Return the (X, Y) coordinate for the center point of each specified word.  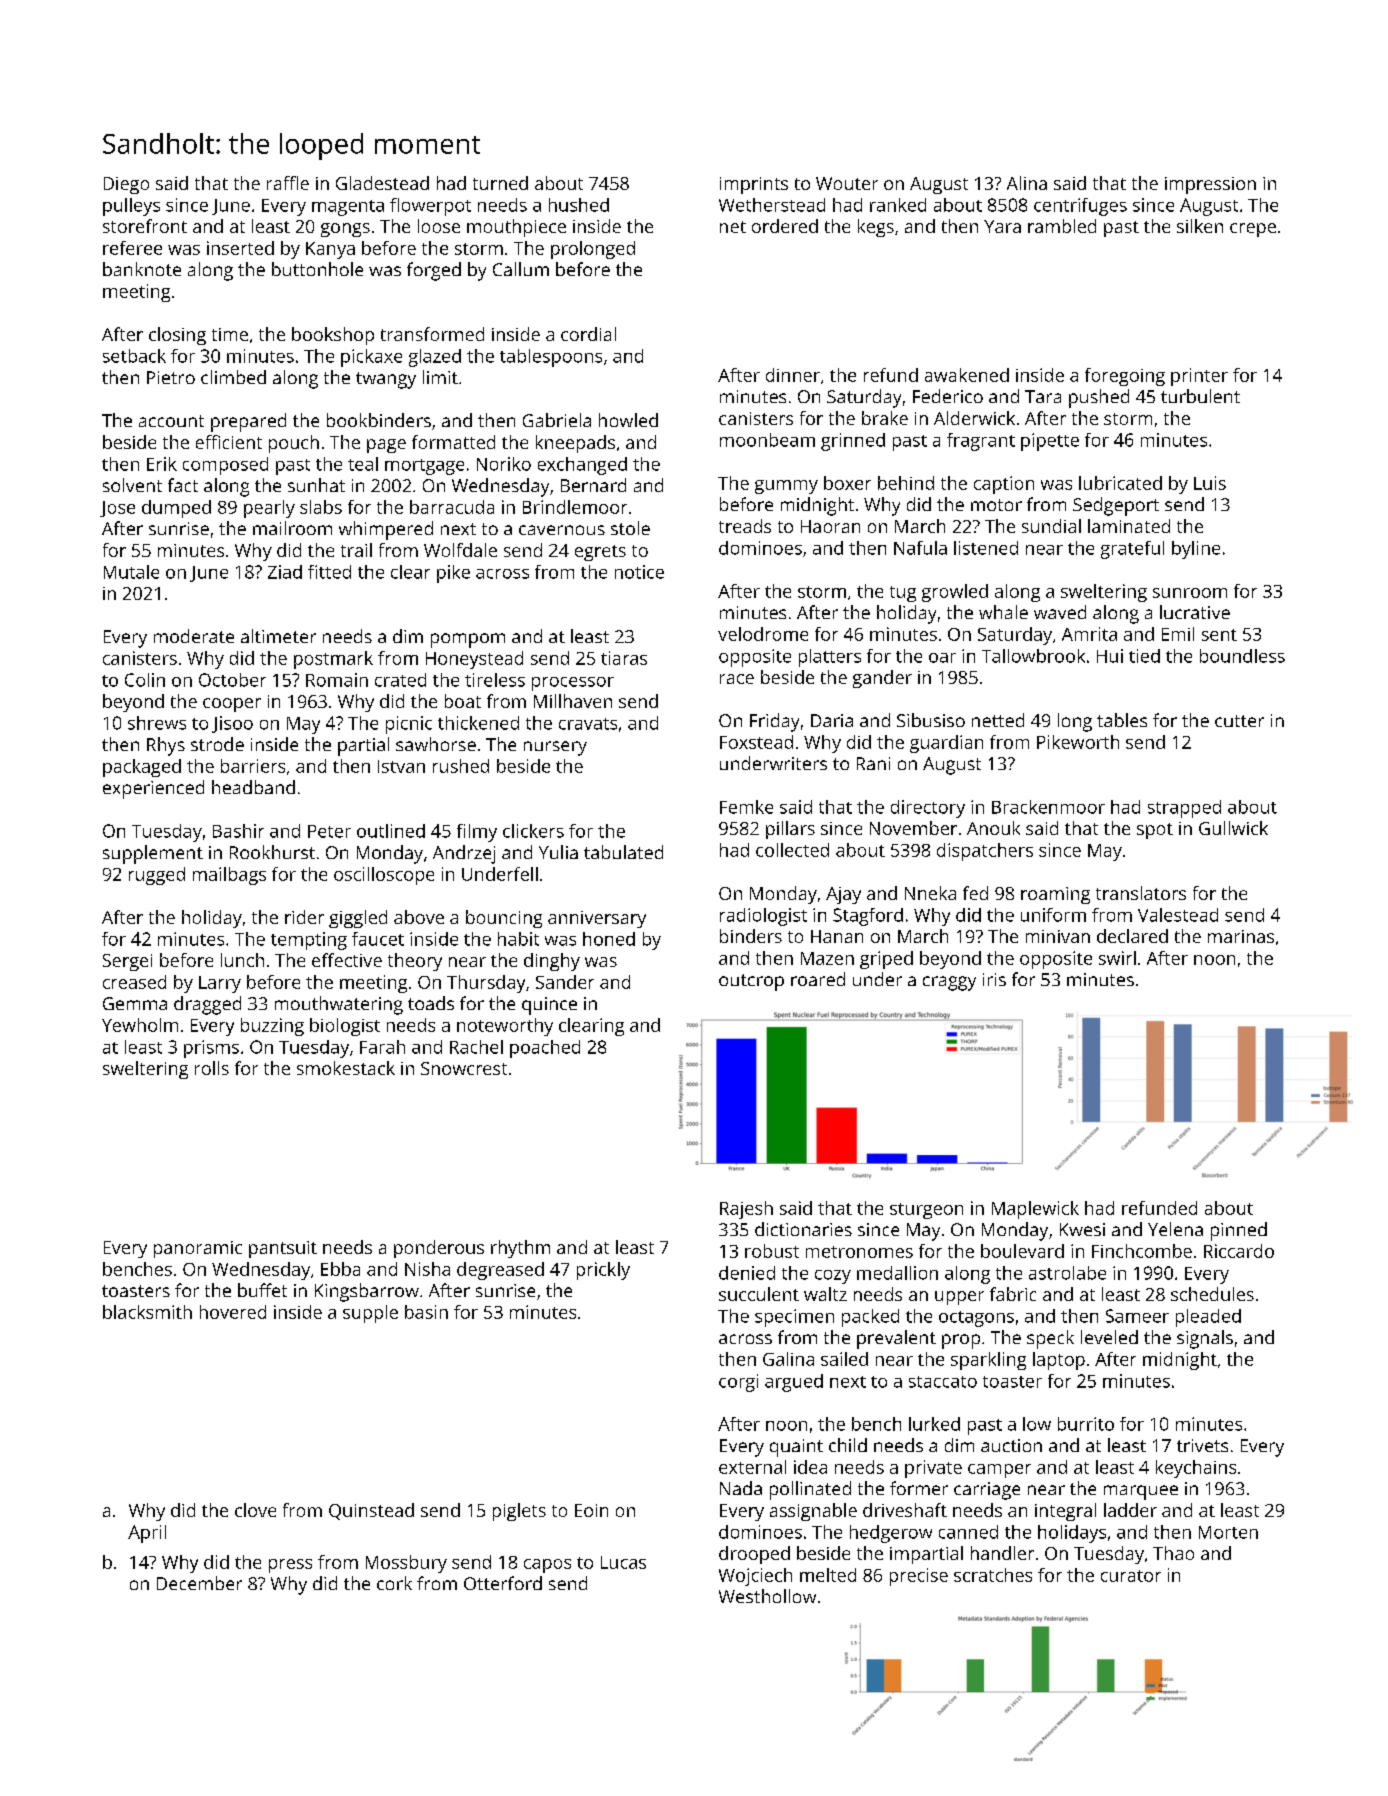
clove (255, 1510)
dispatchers (985, 852)
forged (434, 271)
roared (818, 979)
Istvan (401, 766)
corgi (738, 1383)
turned (500, 183)
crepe (1253, 230)
